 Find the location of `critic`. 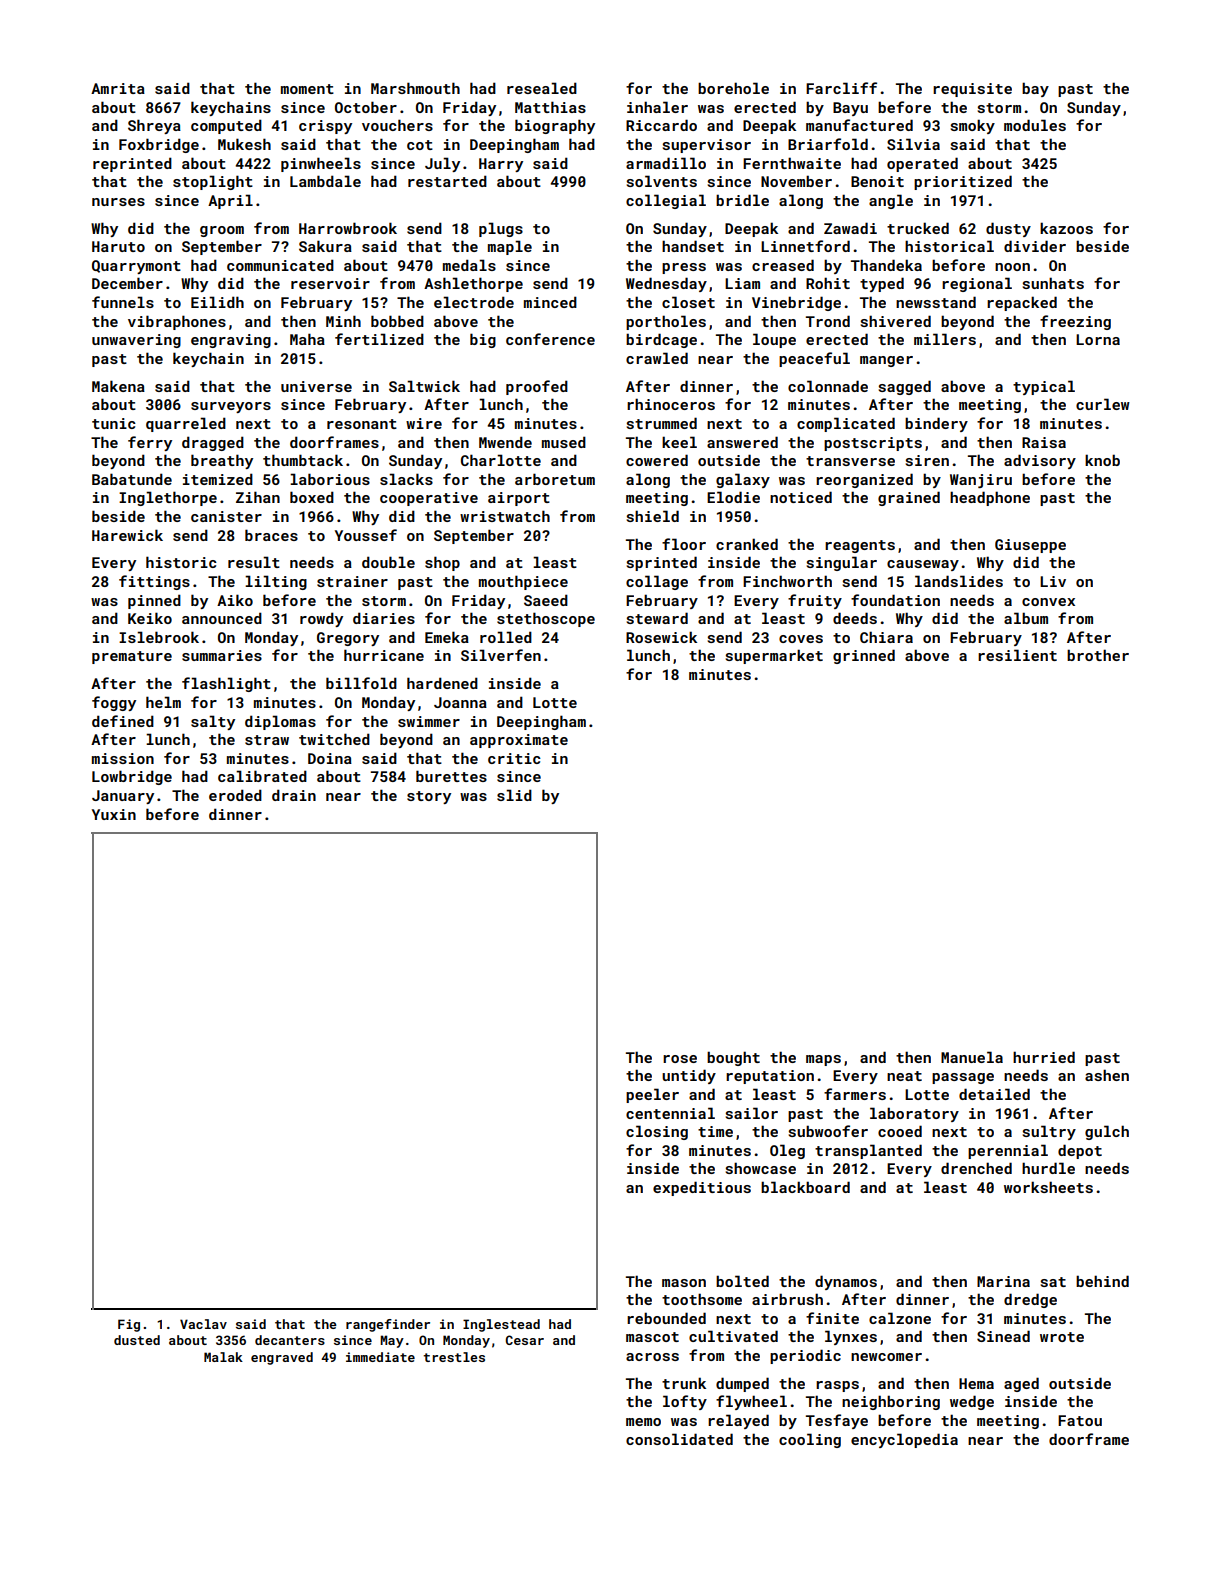

critic is located at coordinates (514, 758).
